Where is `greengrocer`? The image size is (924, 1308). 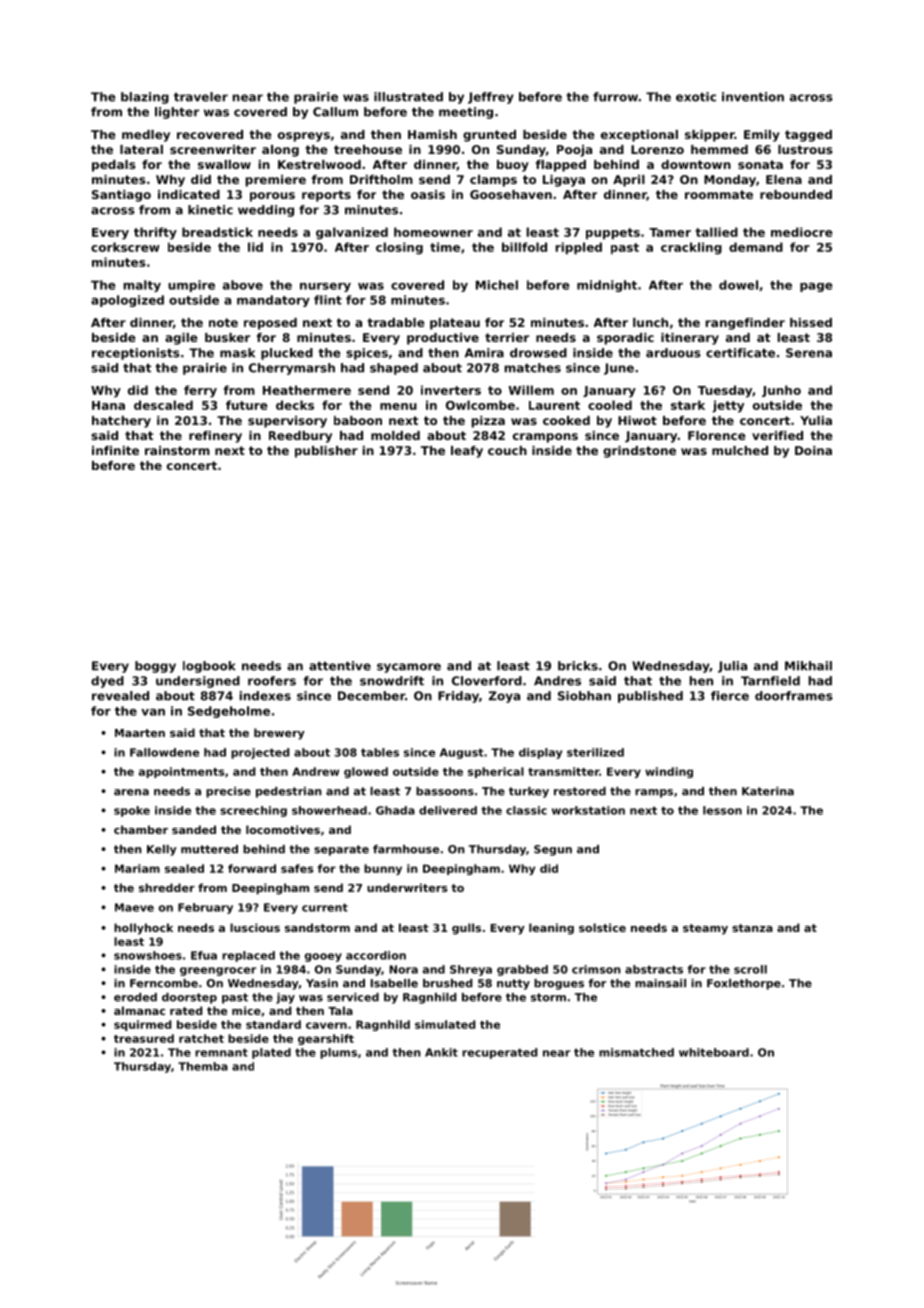
greengrocer is located at coordinates (218, 971).
